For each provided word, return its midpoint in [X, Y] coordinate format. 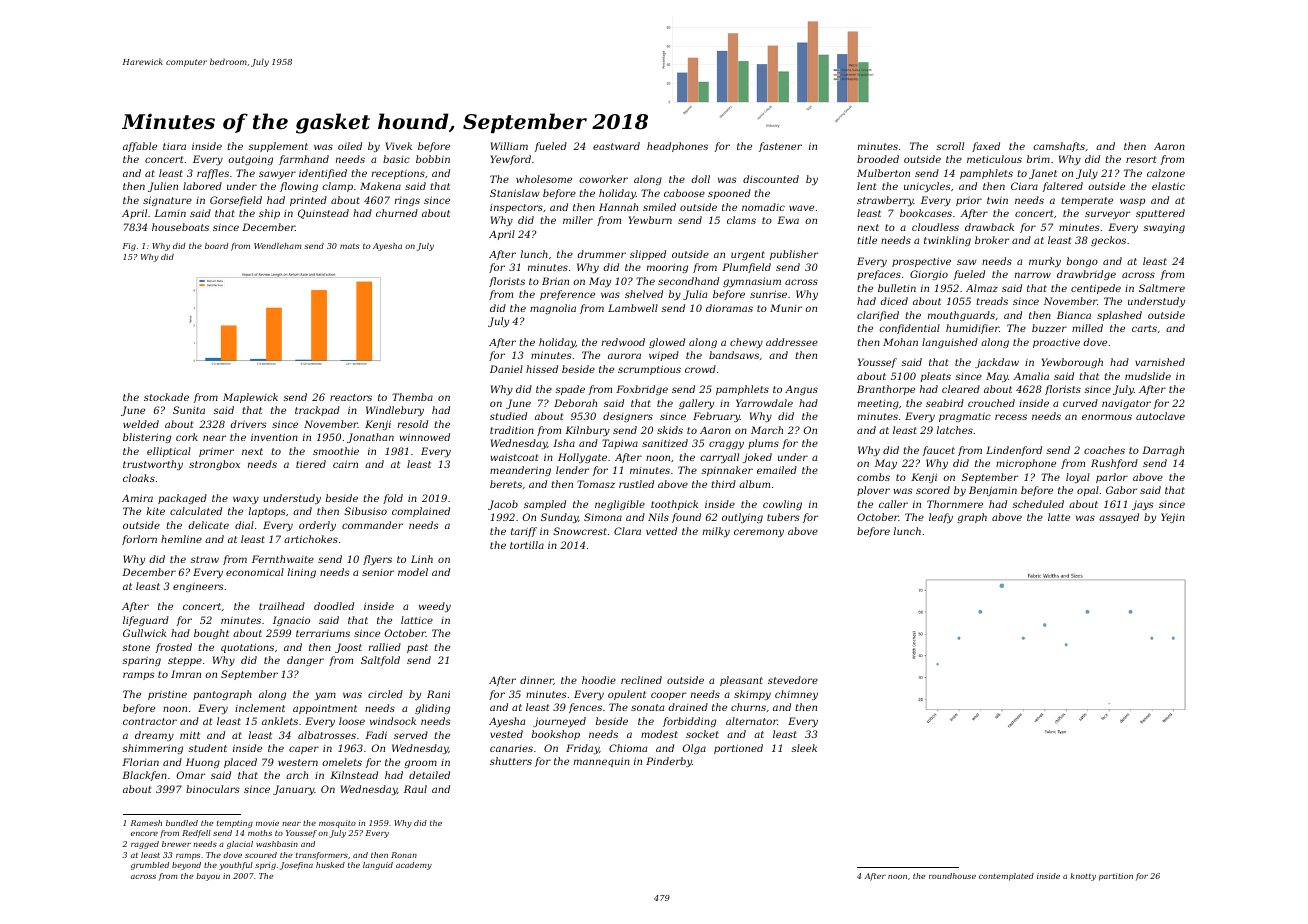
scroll [950, 146]
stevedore [793, 680]
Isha [564, 443]
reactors [351, 397]
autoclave [1160, 416]
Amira [137, 498]
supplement [278, 147]
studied [508, 416]
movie [267, 823]
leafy [941, 518]
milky [716, 532]
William [509, 146]
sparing [141, 661]
